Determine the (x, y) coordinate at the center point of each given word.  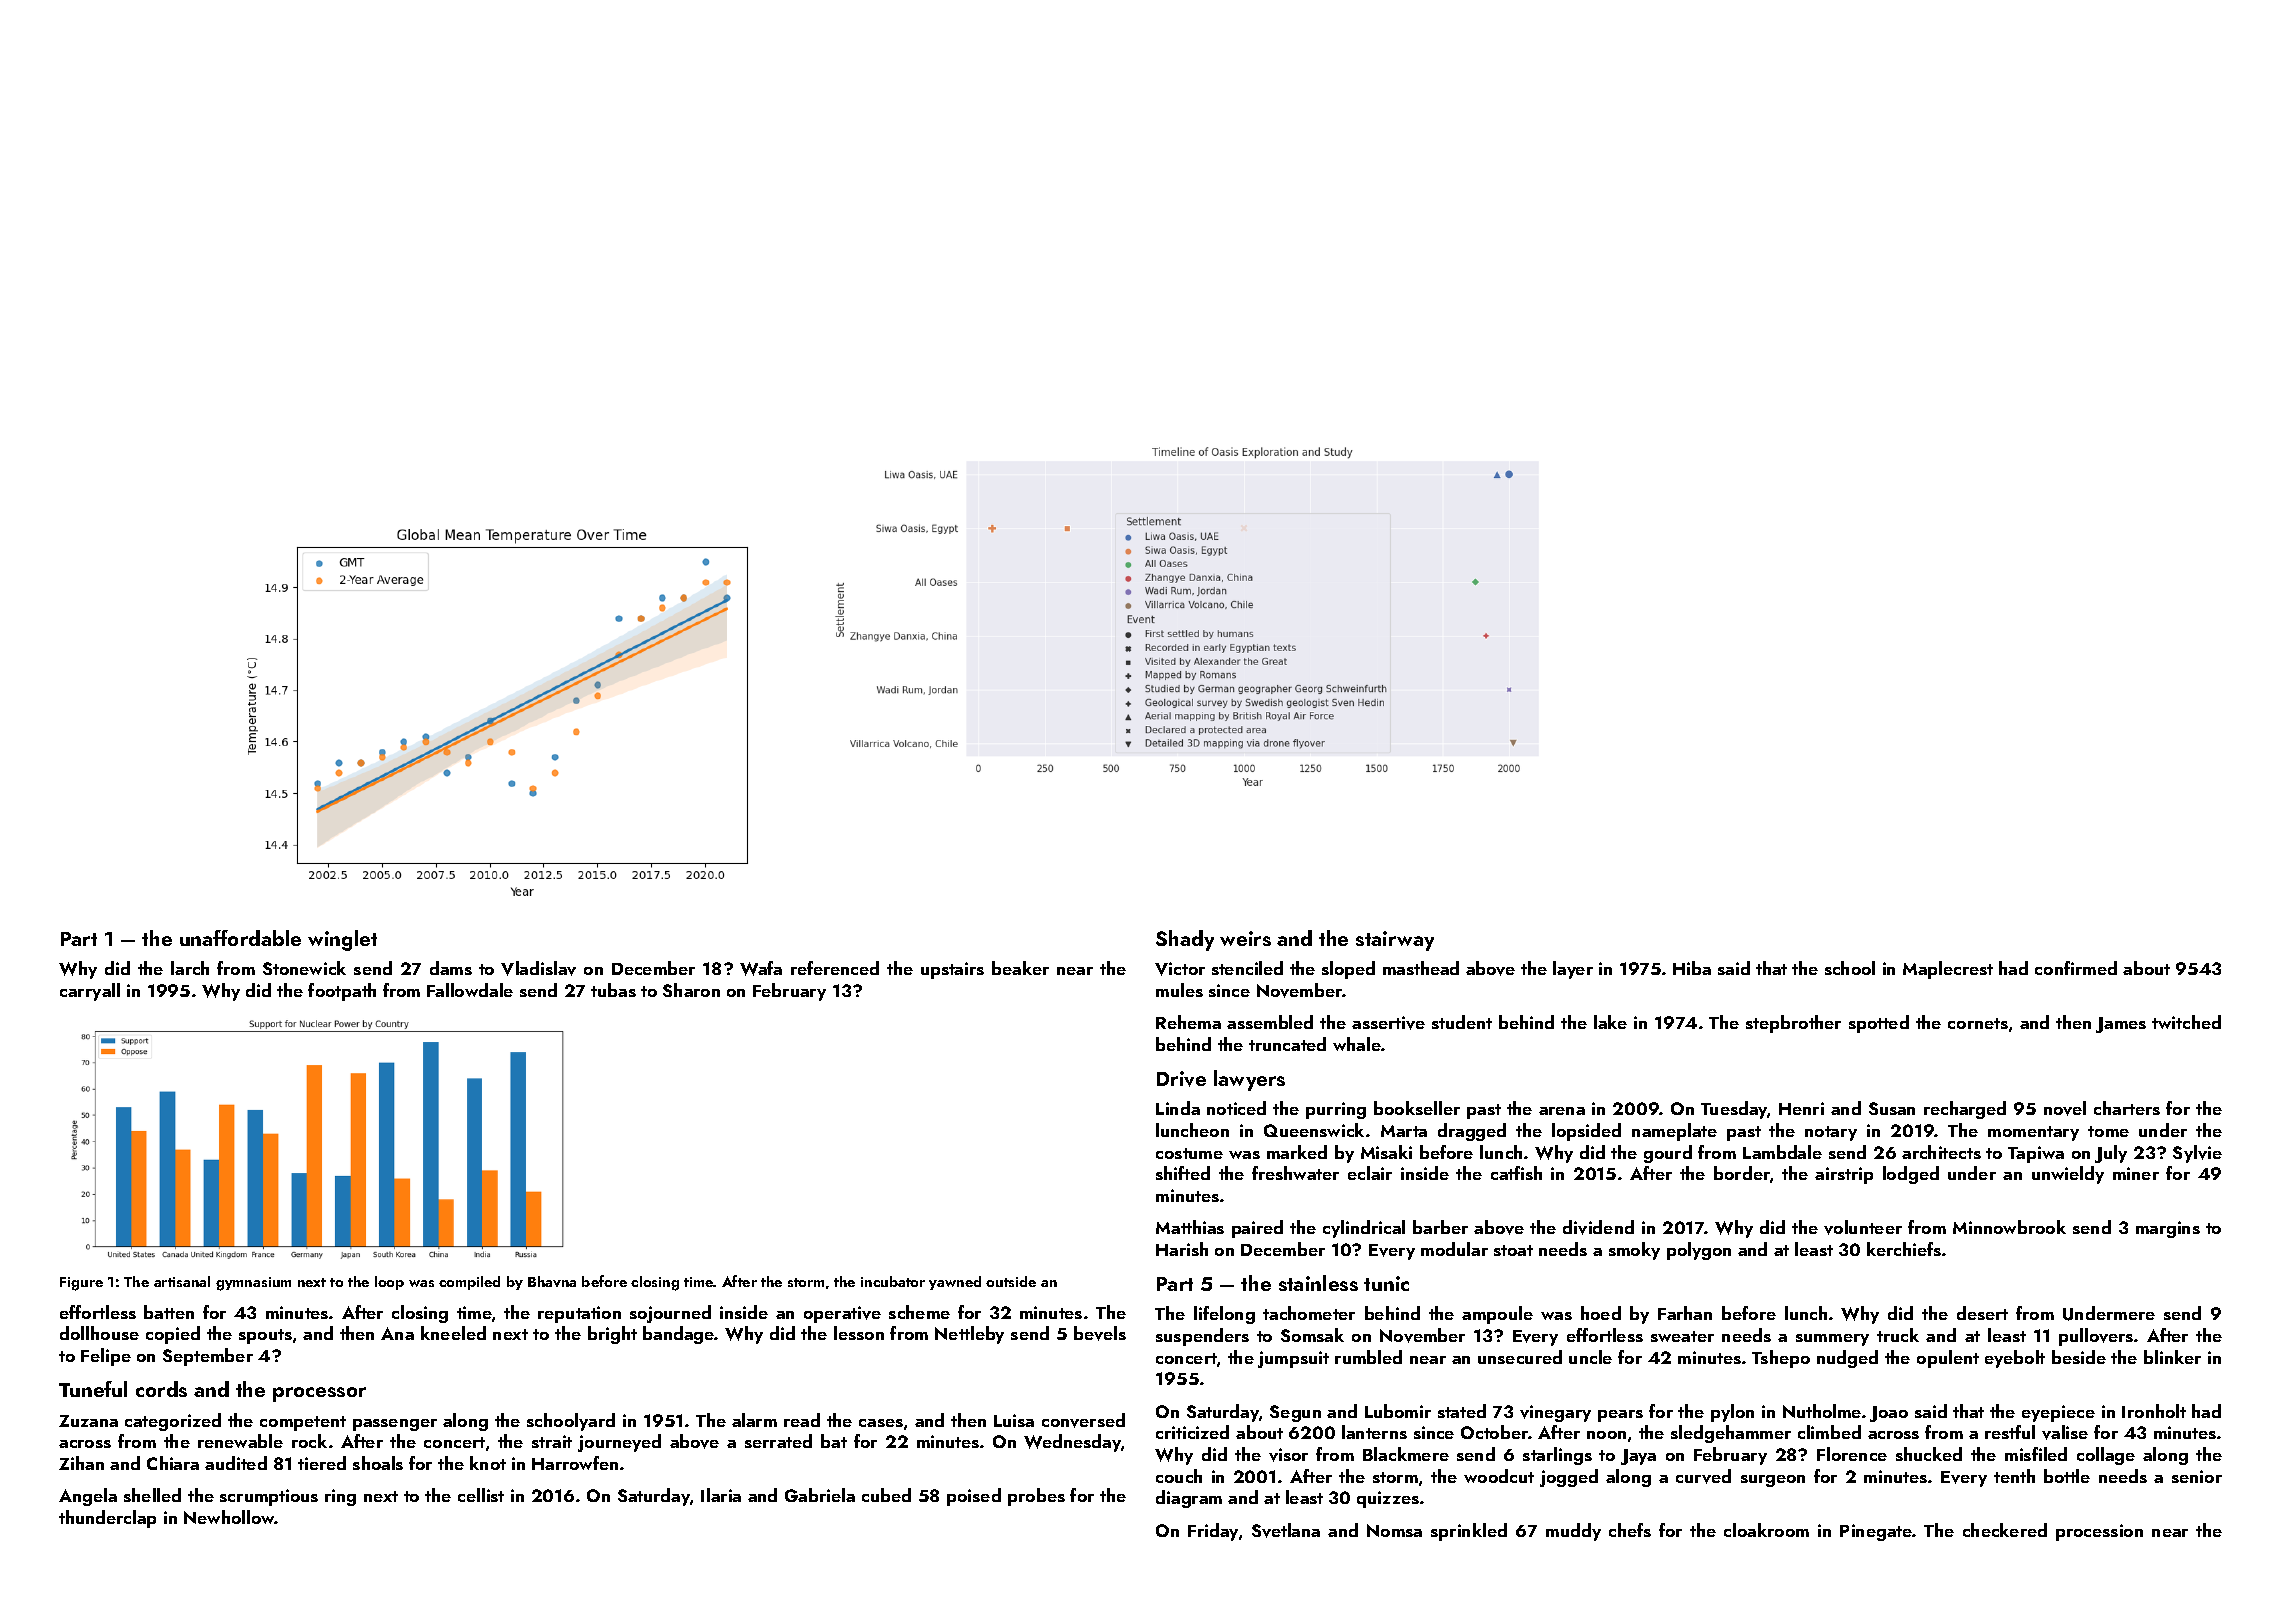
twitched (2186, 1022)
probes (1036, 1497)
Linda (1178, 1108)
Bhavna (552, 1281)
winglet (342, 940)
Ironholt (2154, 1411)
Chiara (173, 1463)
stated (1462, 1411)
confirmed (2076, 968)
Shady (1185, 940)
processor (319, 1394)
